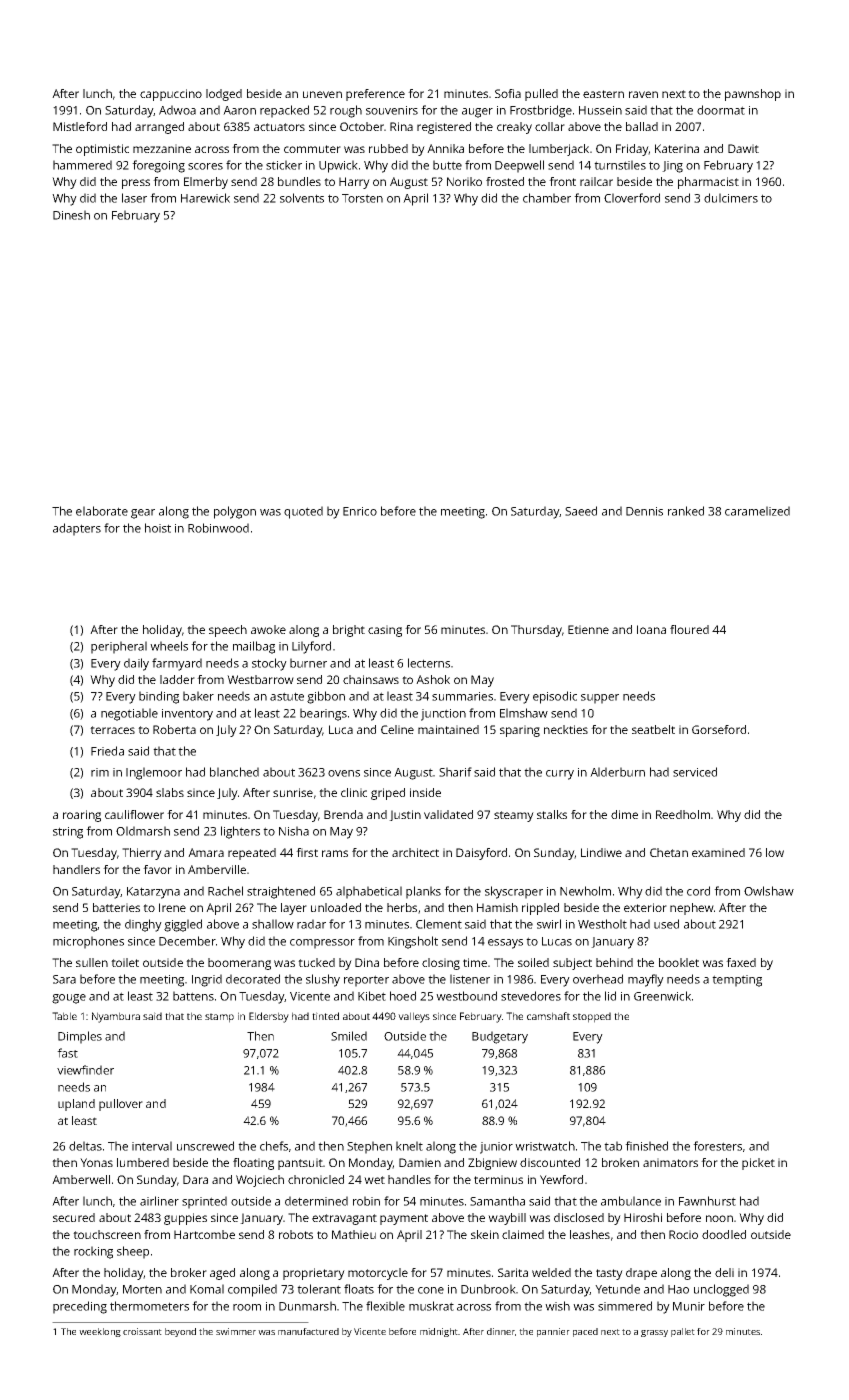 The image size is (849, 1400). What do you see at coordinates (158, 166) in the screenshot?
I see `foregoing` at bounding box center [158, 166].
